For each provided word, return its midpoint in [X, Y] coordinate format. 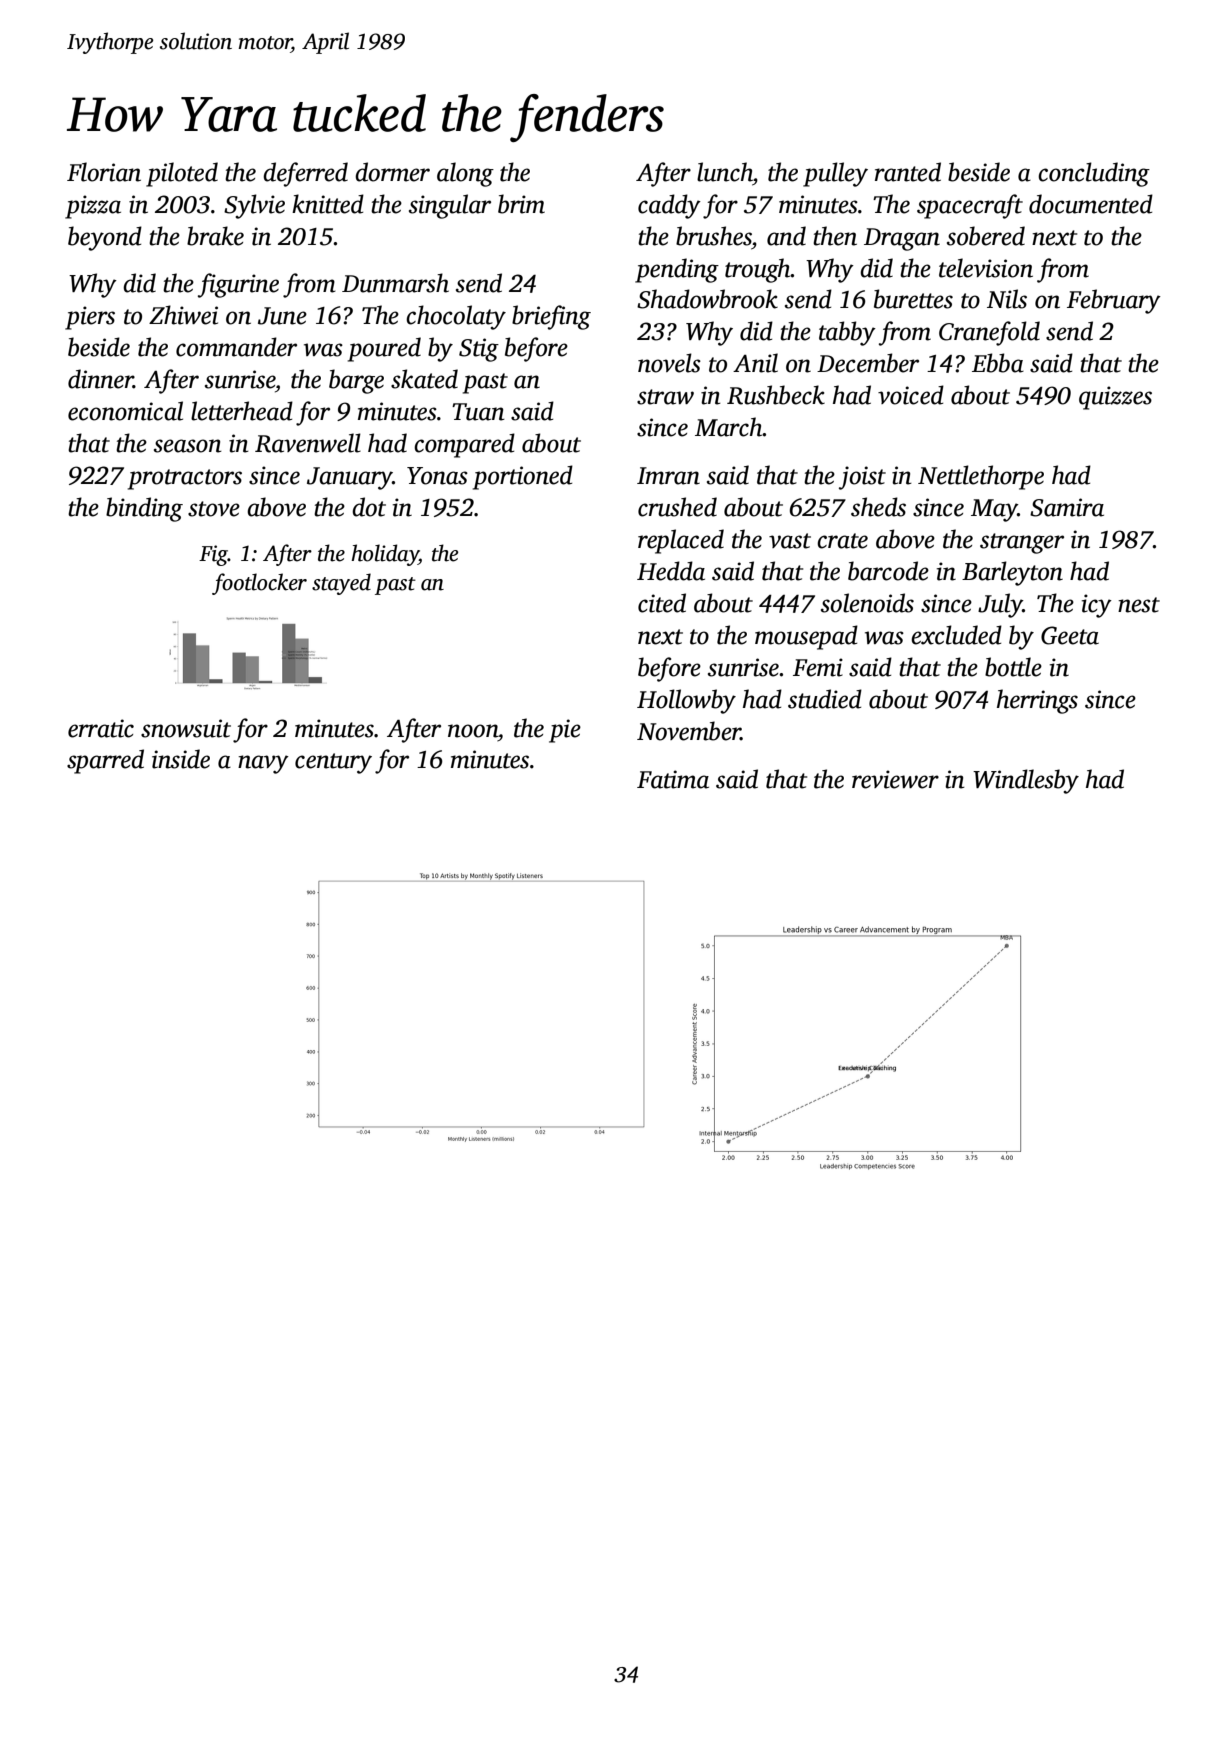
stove [214, 509]
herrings [1037, 701]
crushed [677, 507]
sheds [878, 507]
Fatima [673, 779]
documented [1091, 204]
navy [263, 764]
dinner [100, 379]
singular [450, 206]
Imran [668, 476]
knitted [328, 204]
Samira [1067, 507]
